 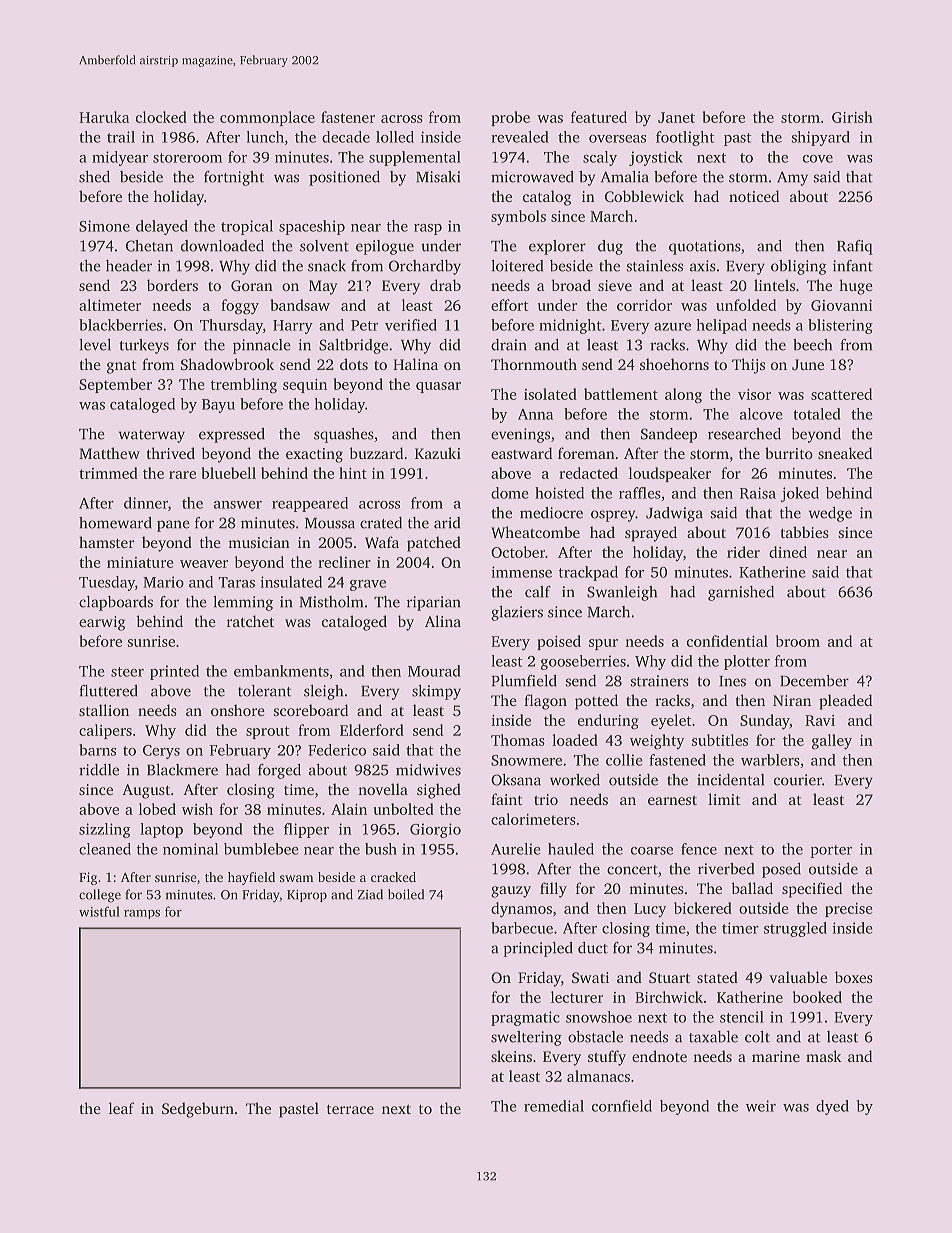 What do you see at coordinates (677, 760) in the page?
I see `fastened` at bounding box center [677, 760].
